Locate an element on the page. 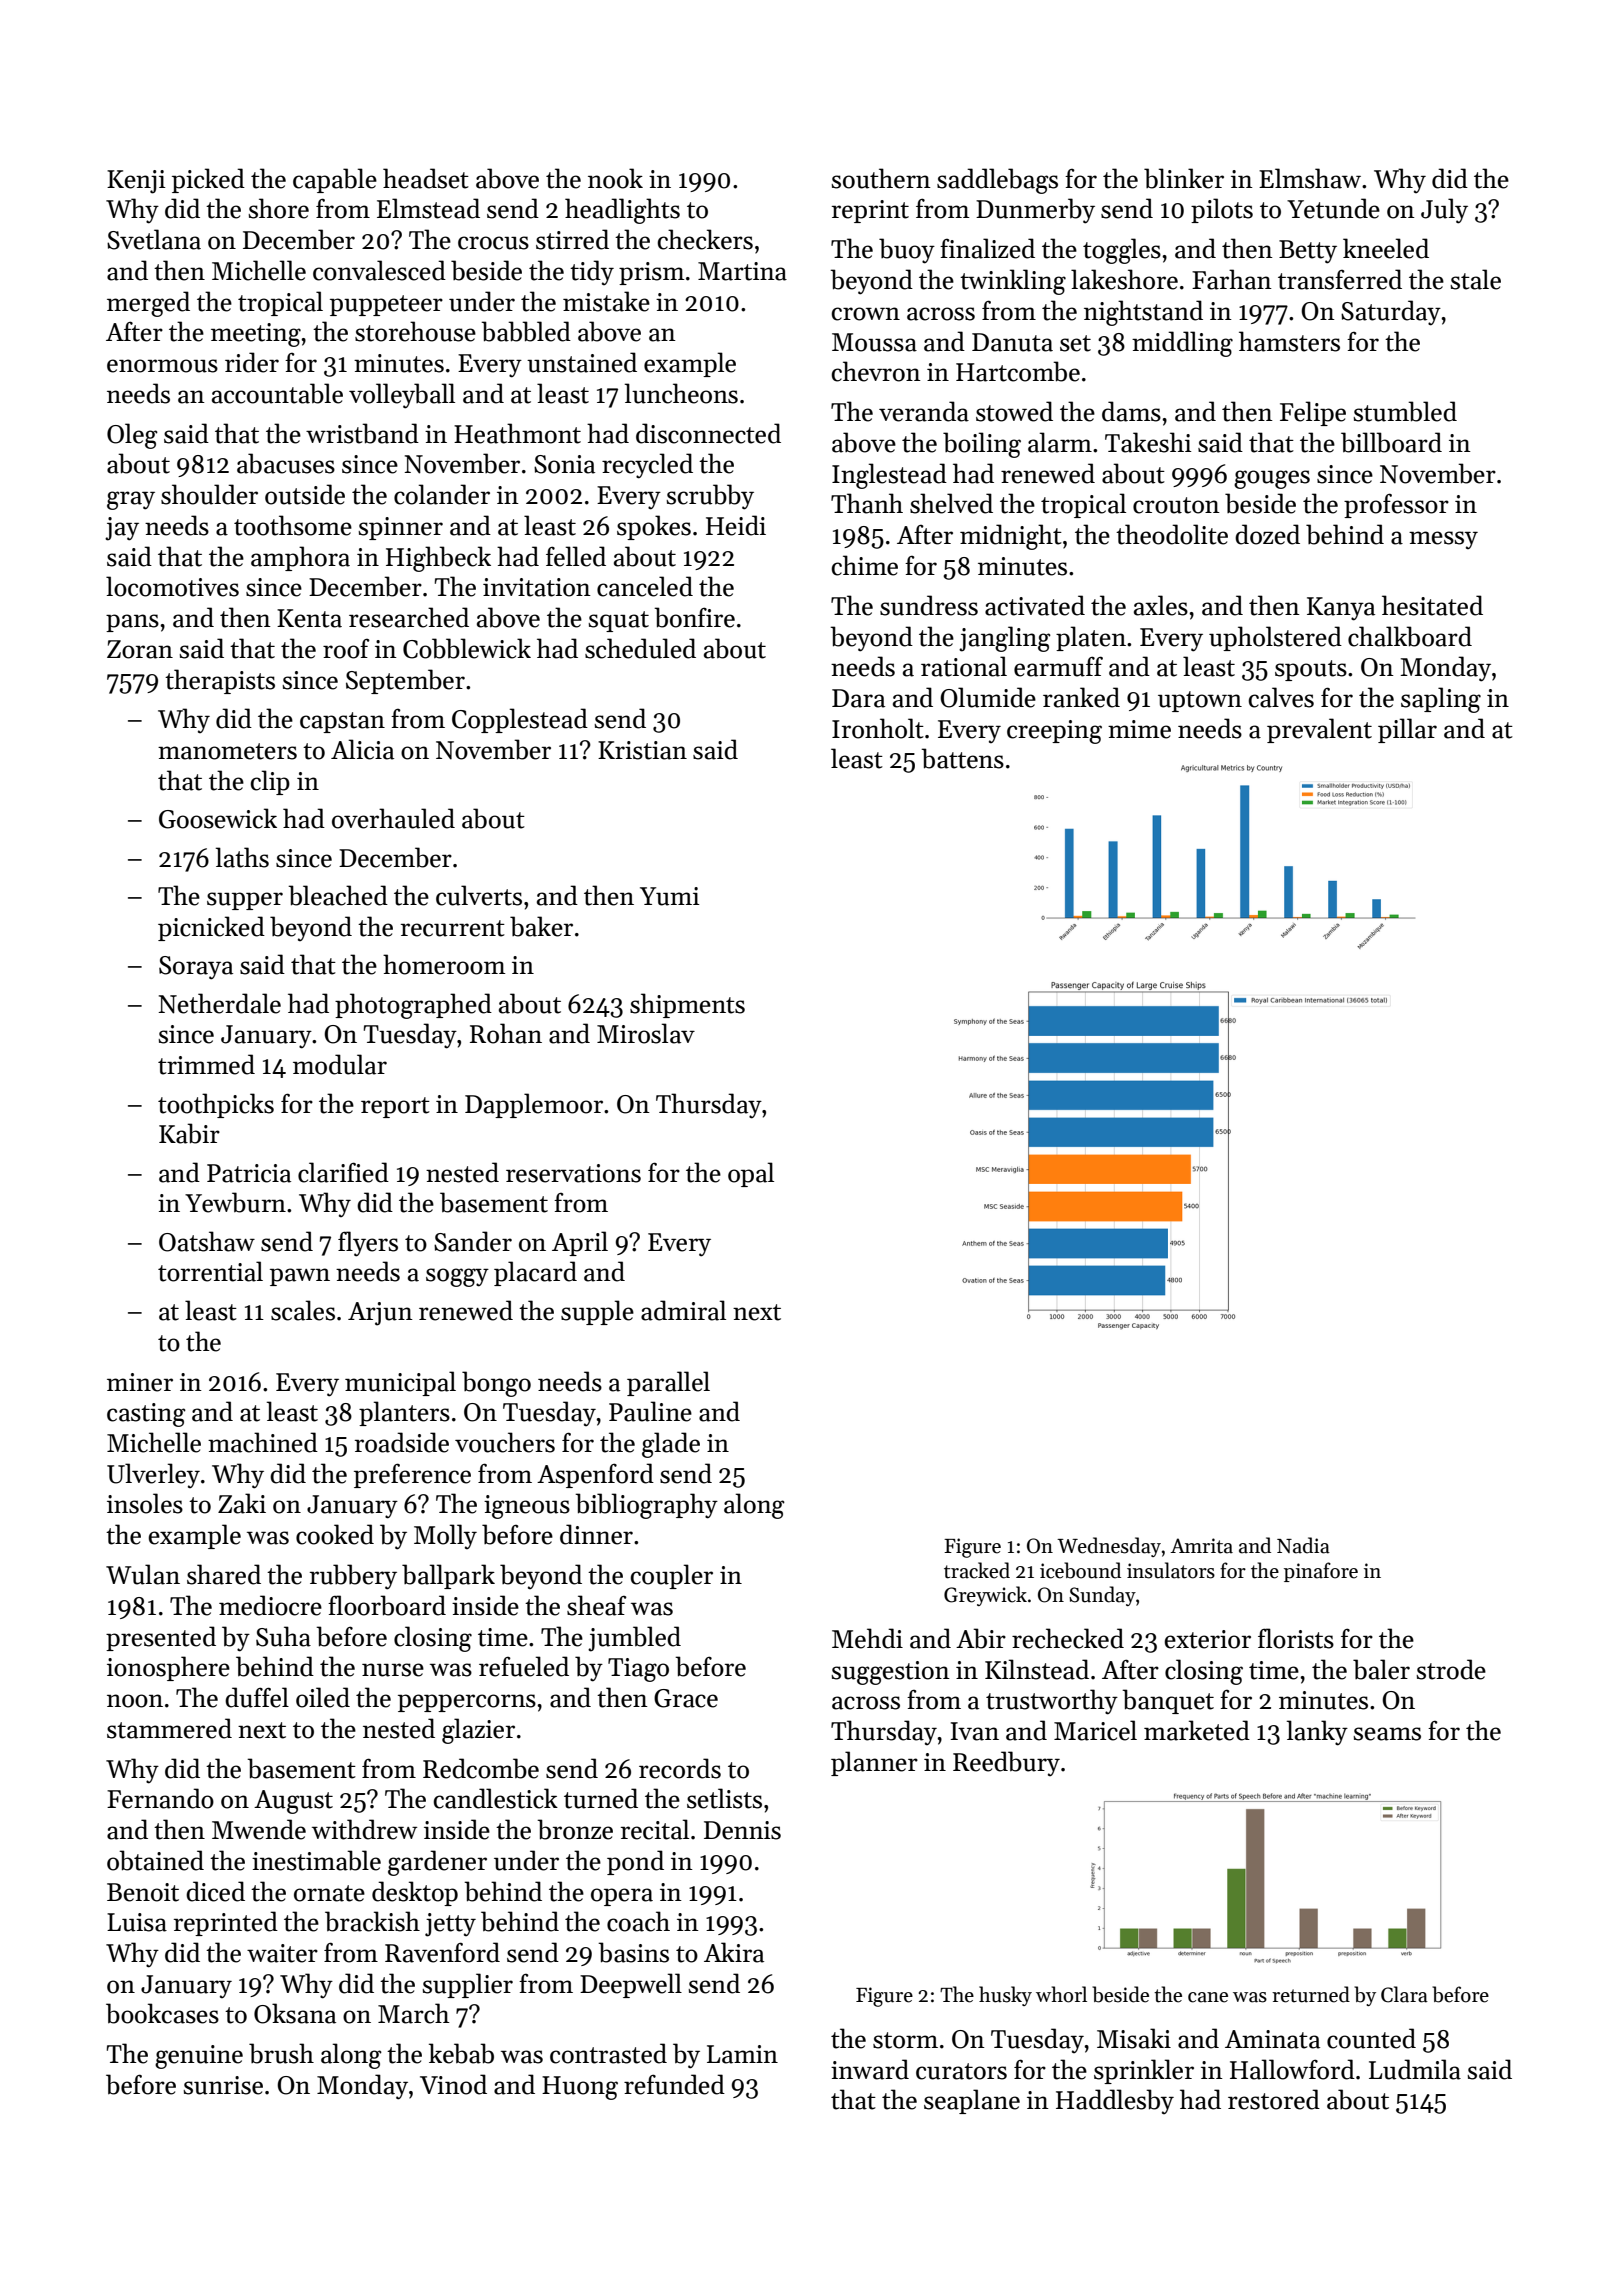 The height and width of the image is (2292, 1620). battens is located at coordinates (962, 758).
